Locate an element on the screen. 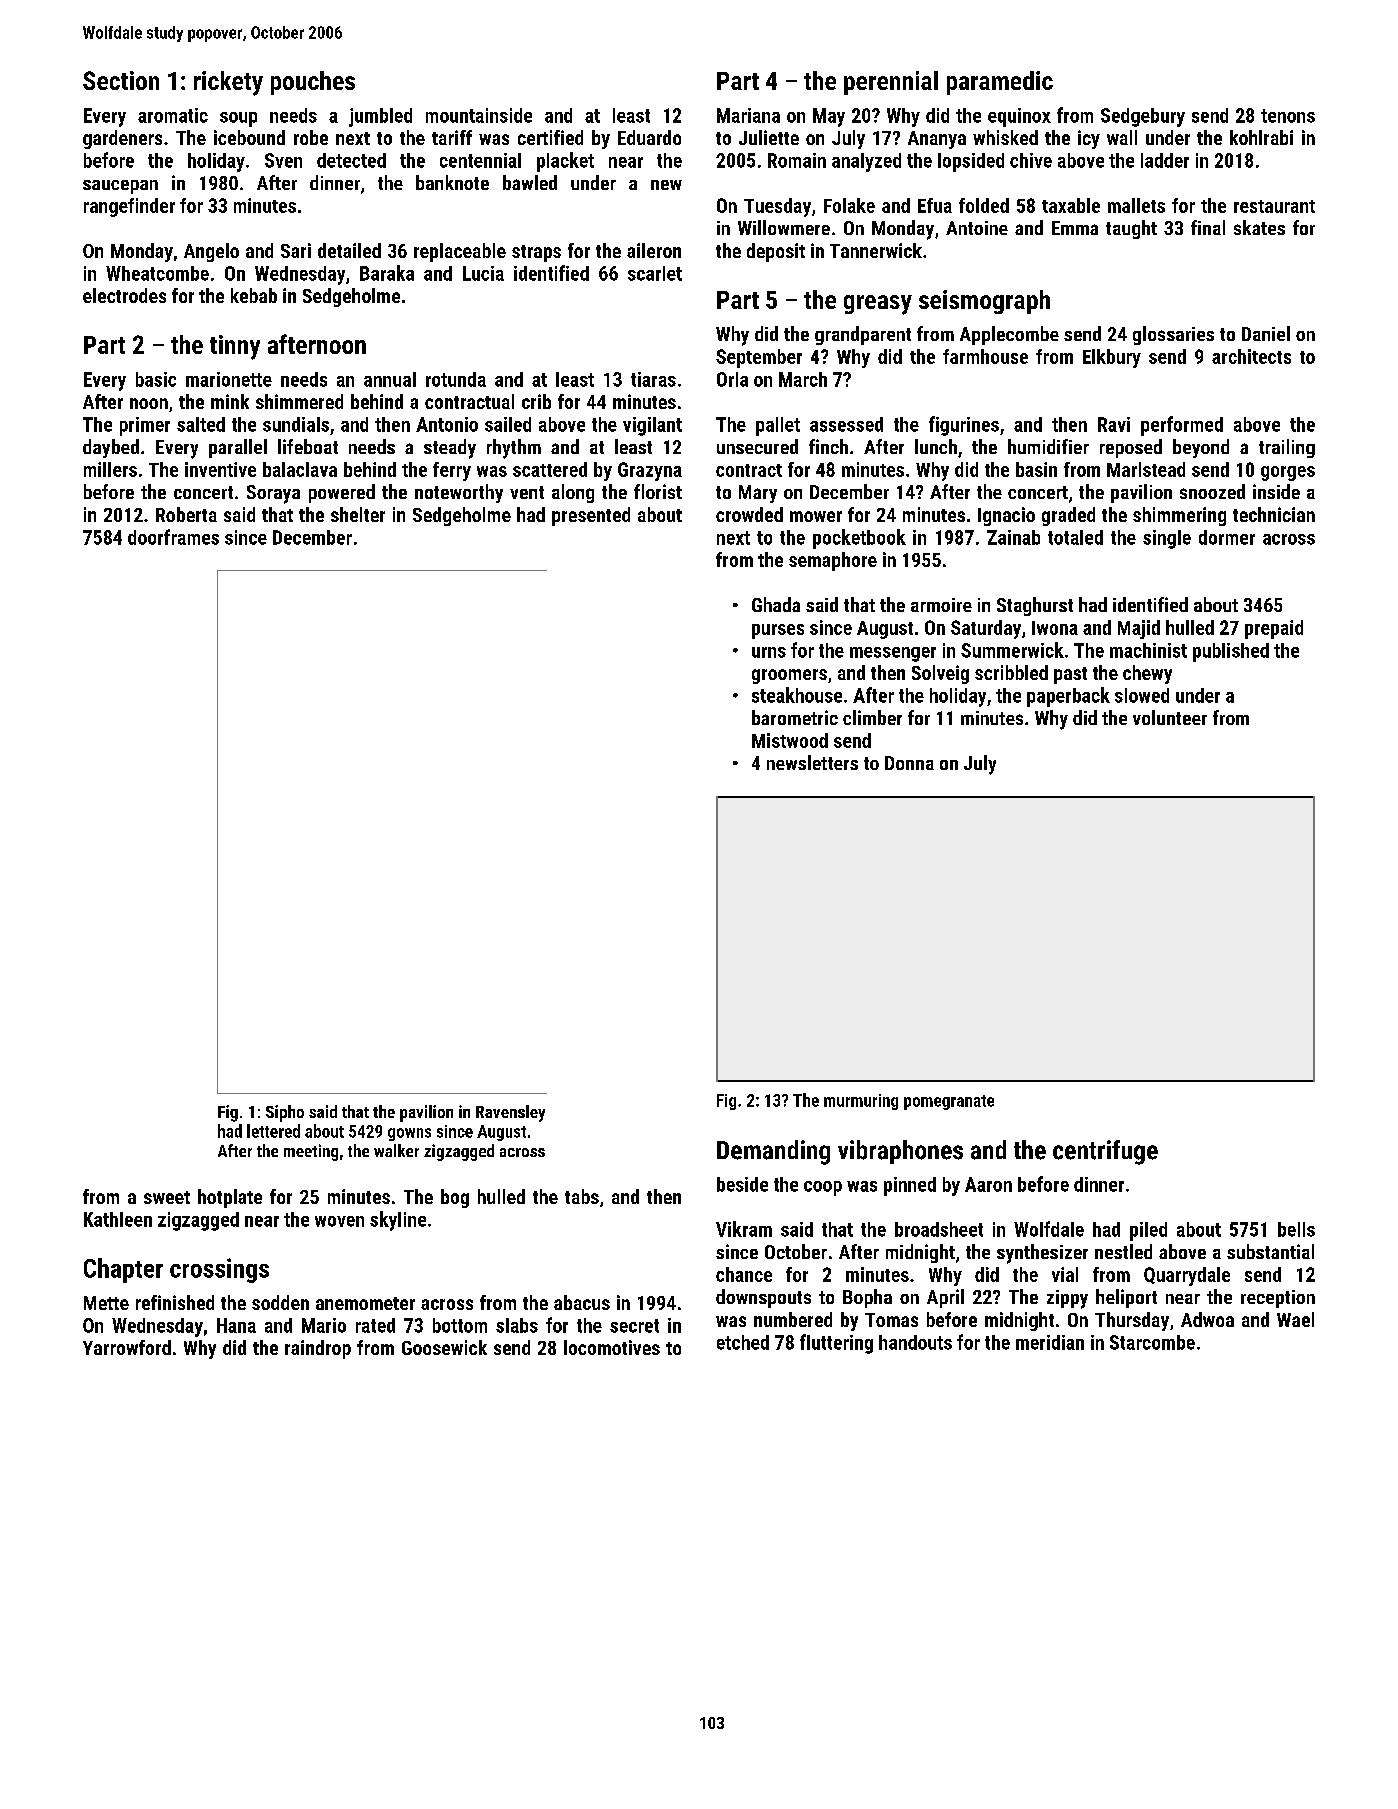 The width and height of the screenshot is (1398, 1809). Yarrowford is located at coordinates (127, 1347).
